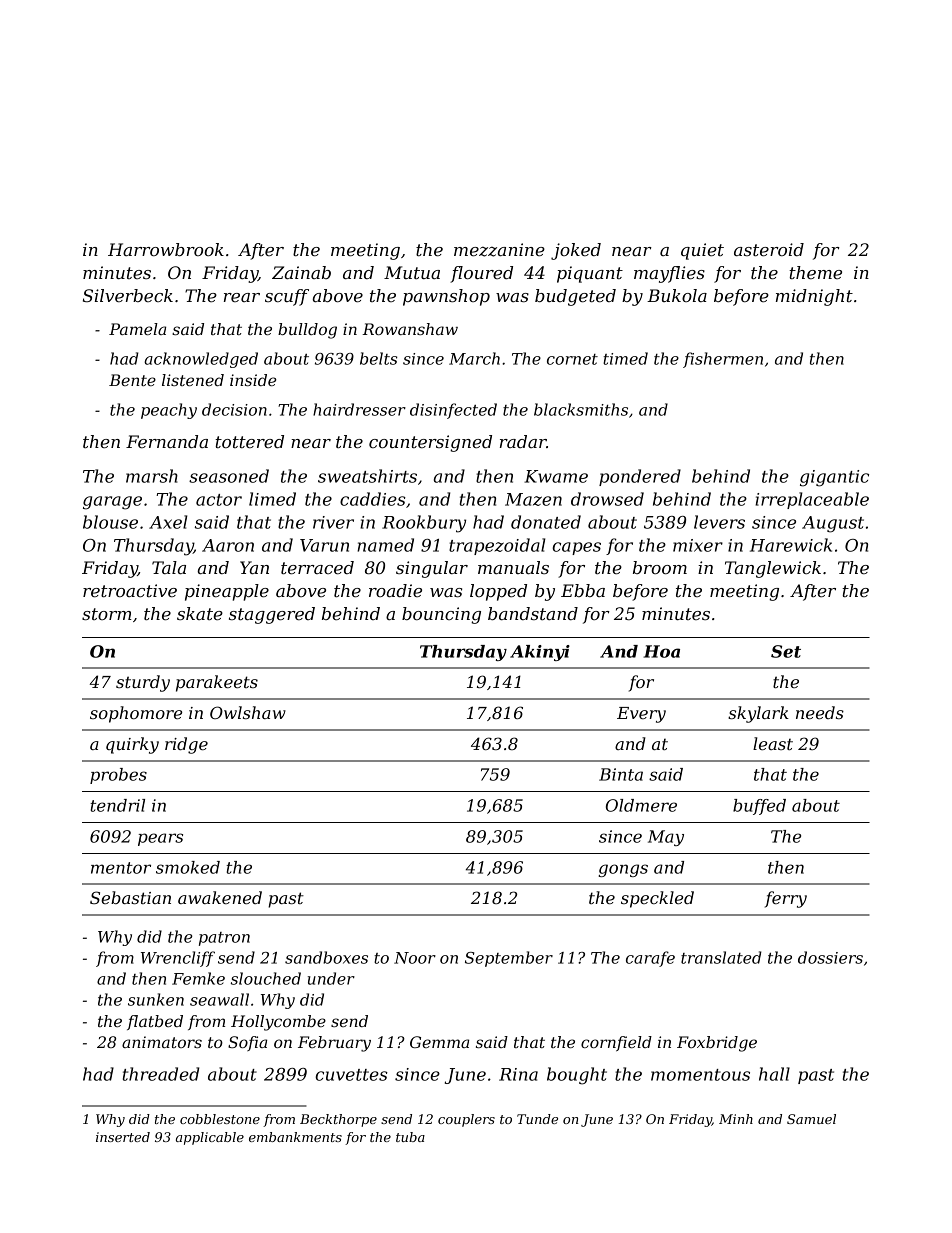 Image resolution: width=952 pixels, height=1233 pixels. Describe the element at coordinates (572, 359) in the page. I see `cornet` at that location.
